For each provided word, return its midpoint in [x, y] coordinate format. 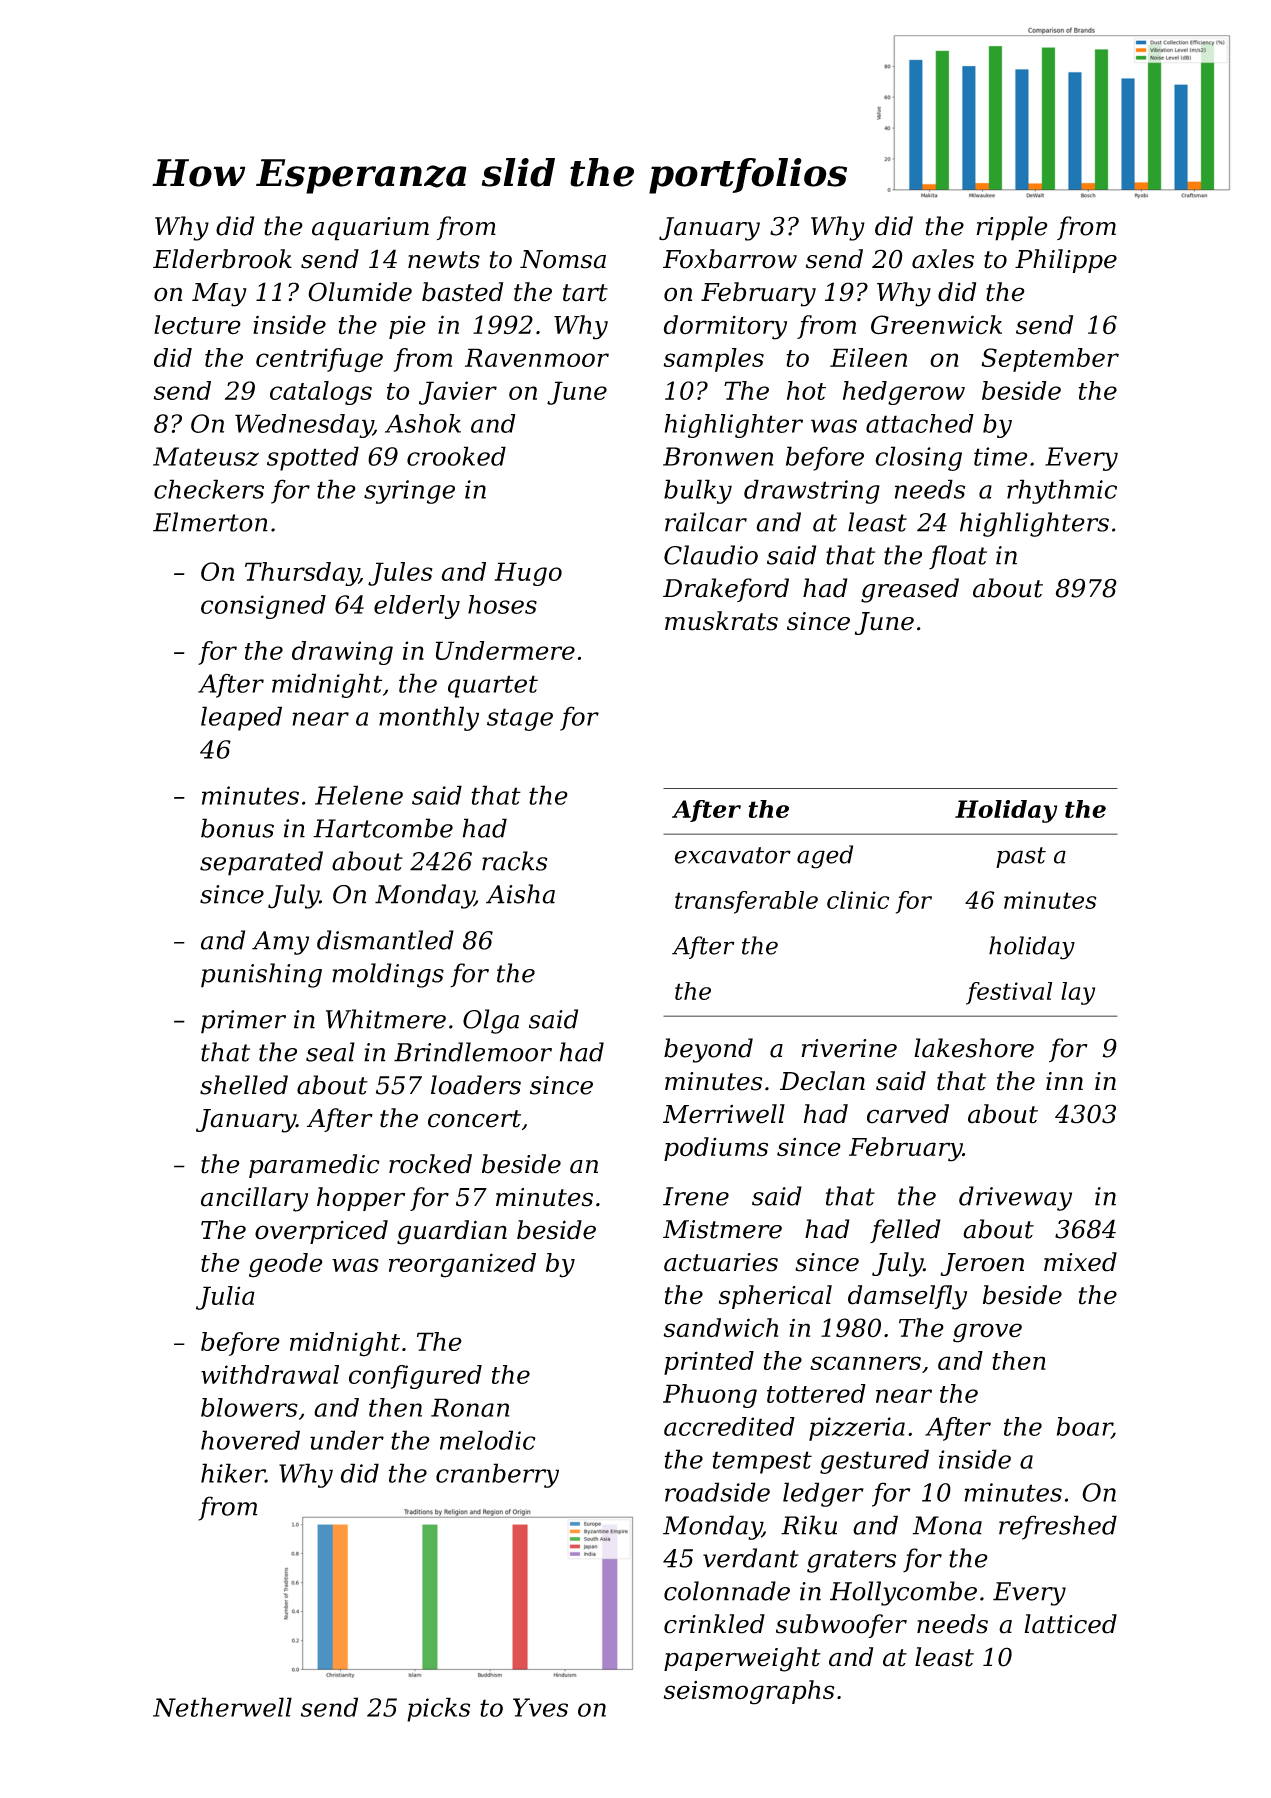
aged [825, 857]
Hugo [528, 574]
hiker [233, 1473]
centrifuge [319, 360]
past [1021, 857]
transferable [746, 902]
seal [330, 1052]
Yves [540, 1707]
